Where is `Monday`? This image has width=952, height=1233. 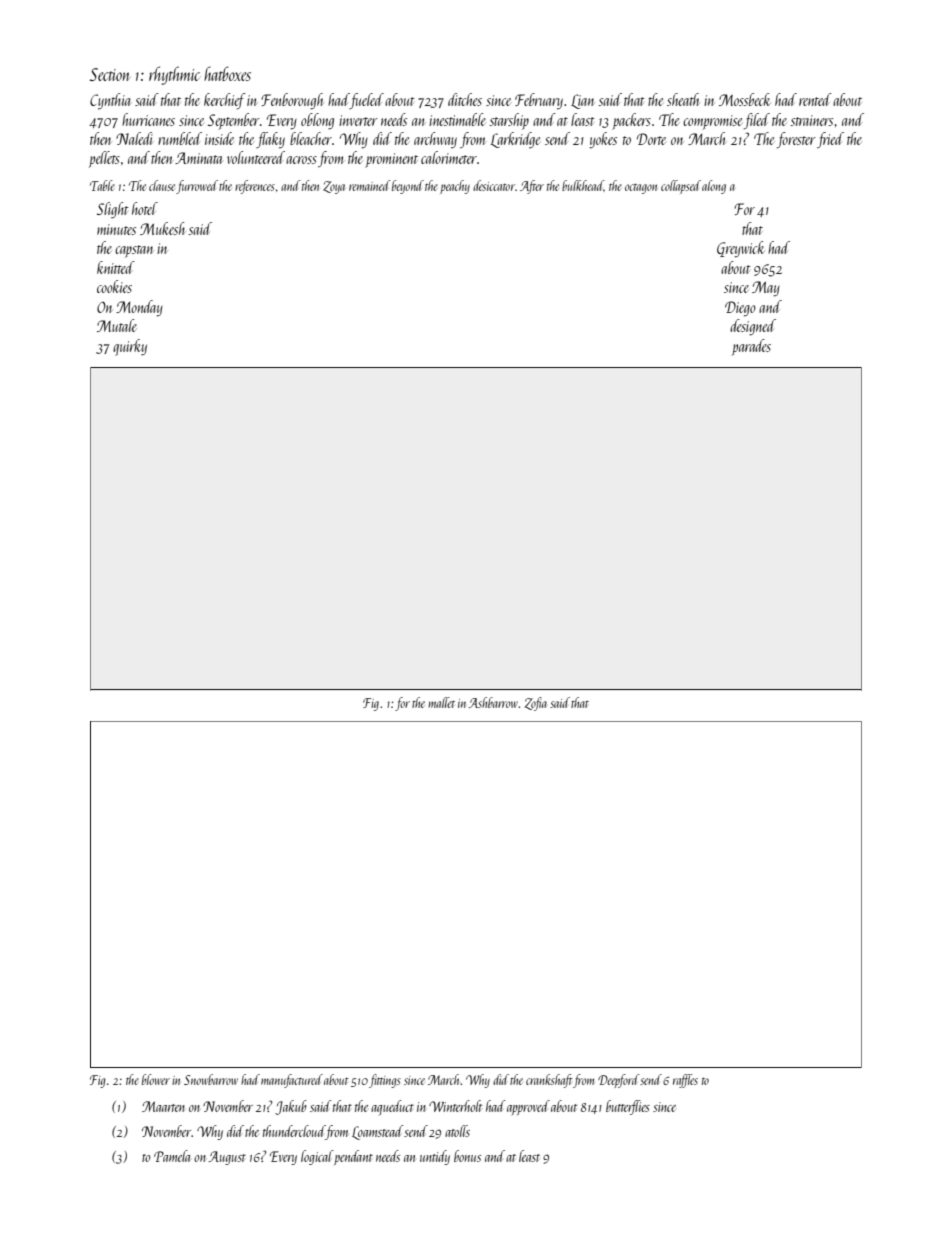
Monday is located at coordinates (139, 308).
